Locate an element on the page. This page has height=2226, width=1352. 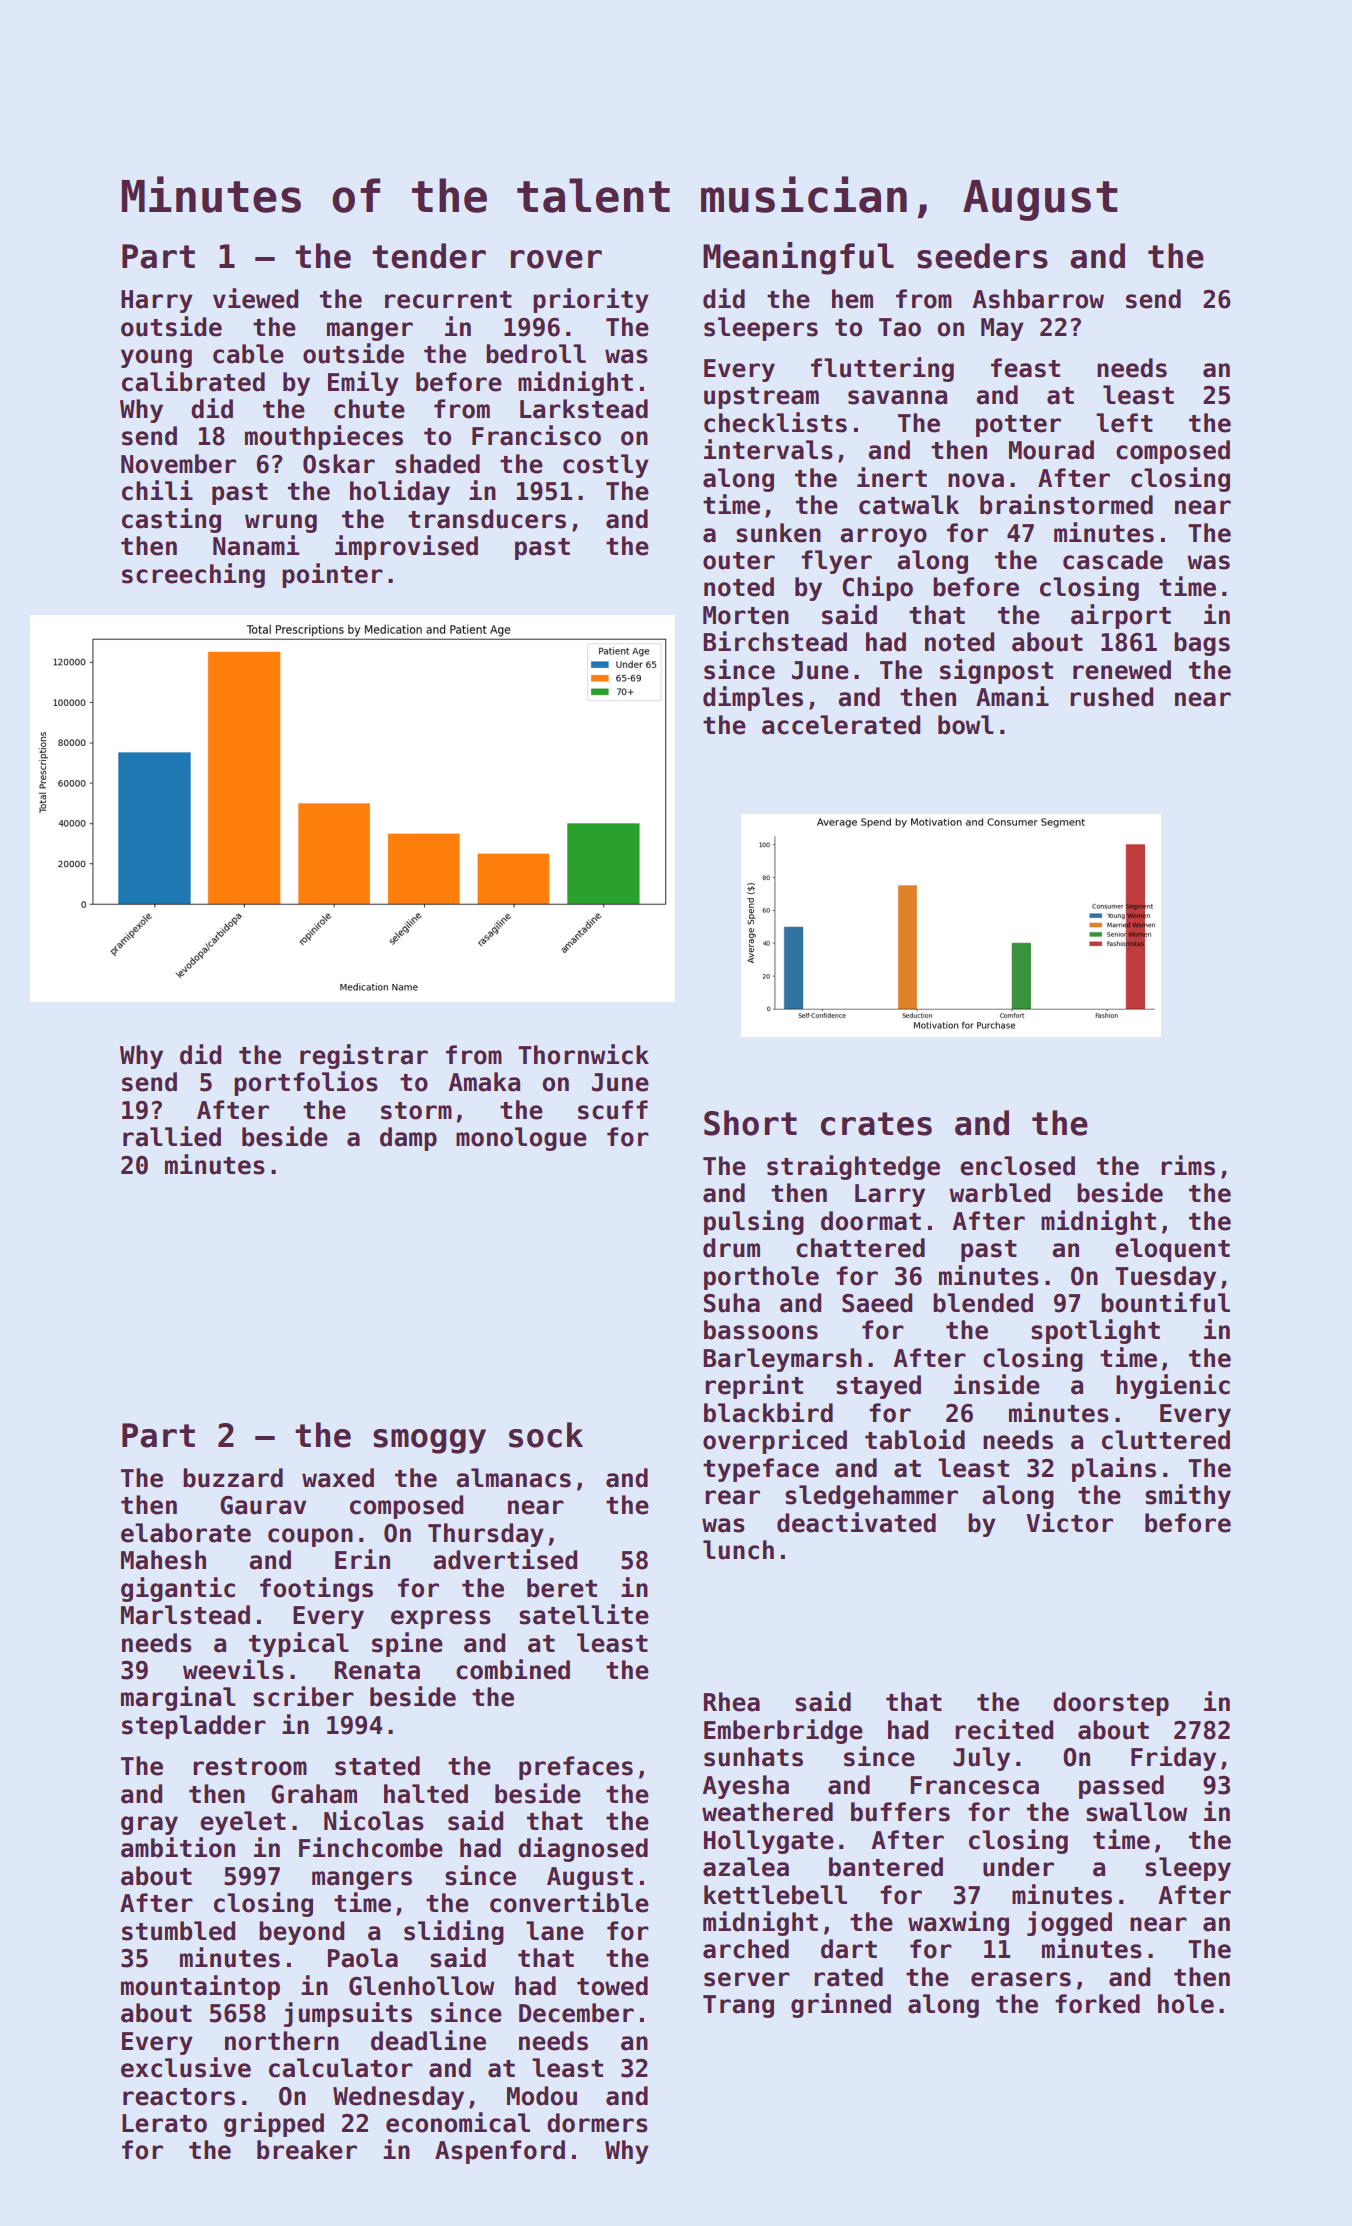
Harry is located at coordinates (157, 301).
